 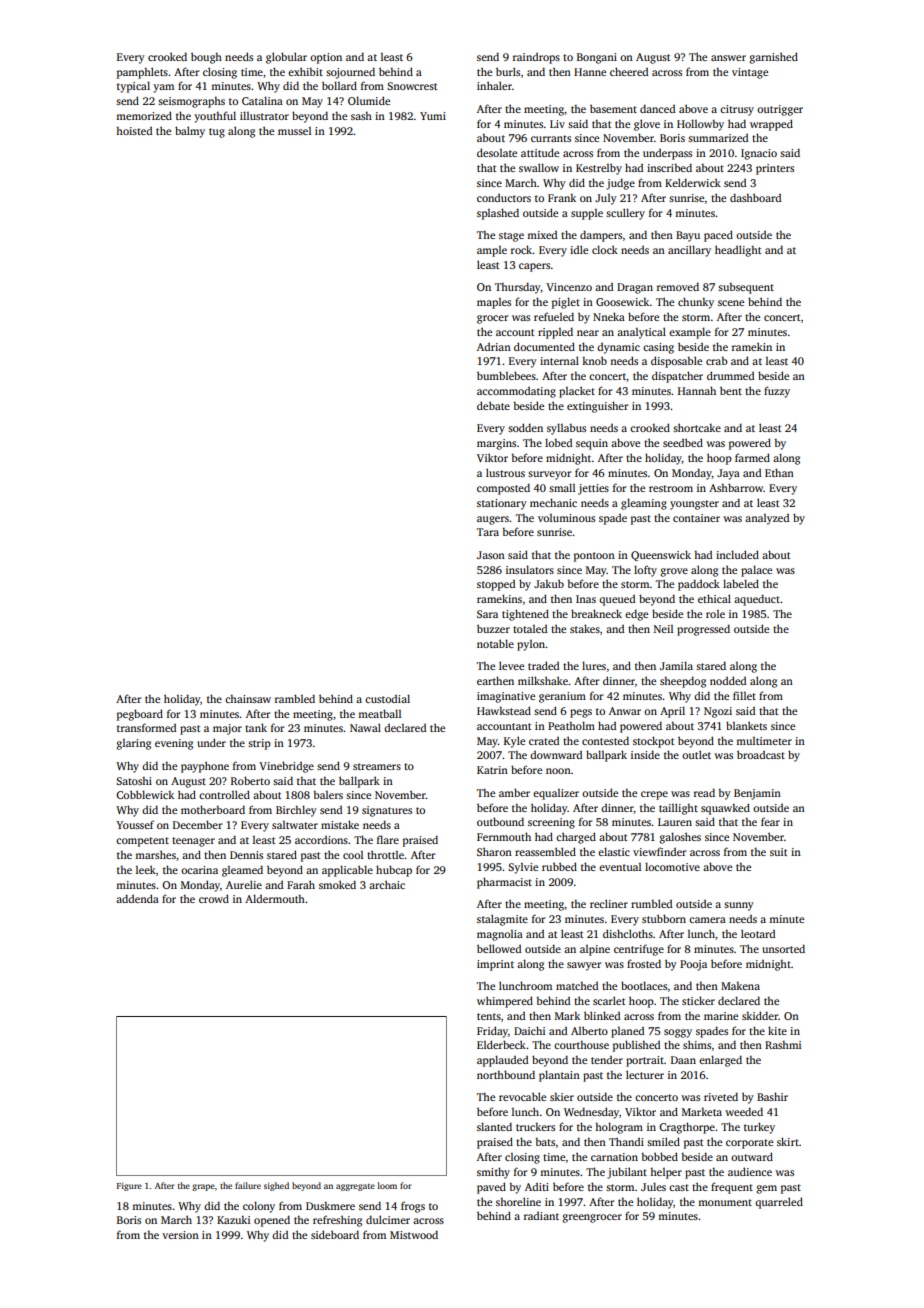 What do you see at coordinates (653, 1186) in the page?
I see `Jules` at bounding box center [653, 1186].
